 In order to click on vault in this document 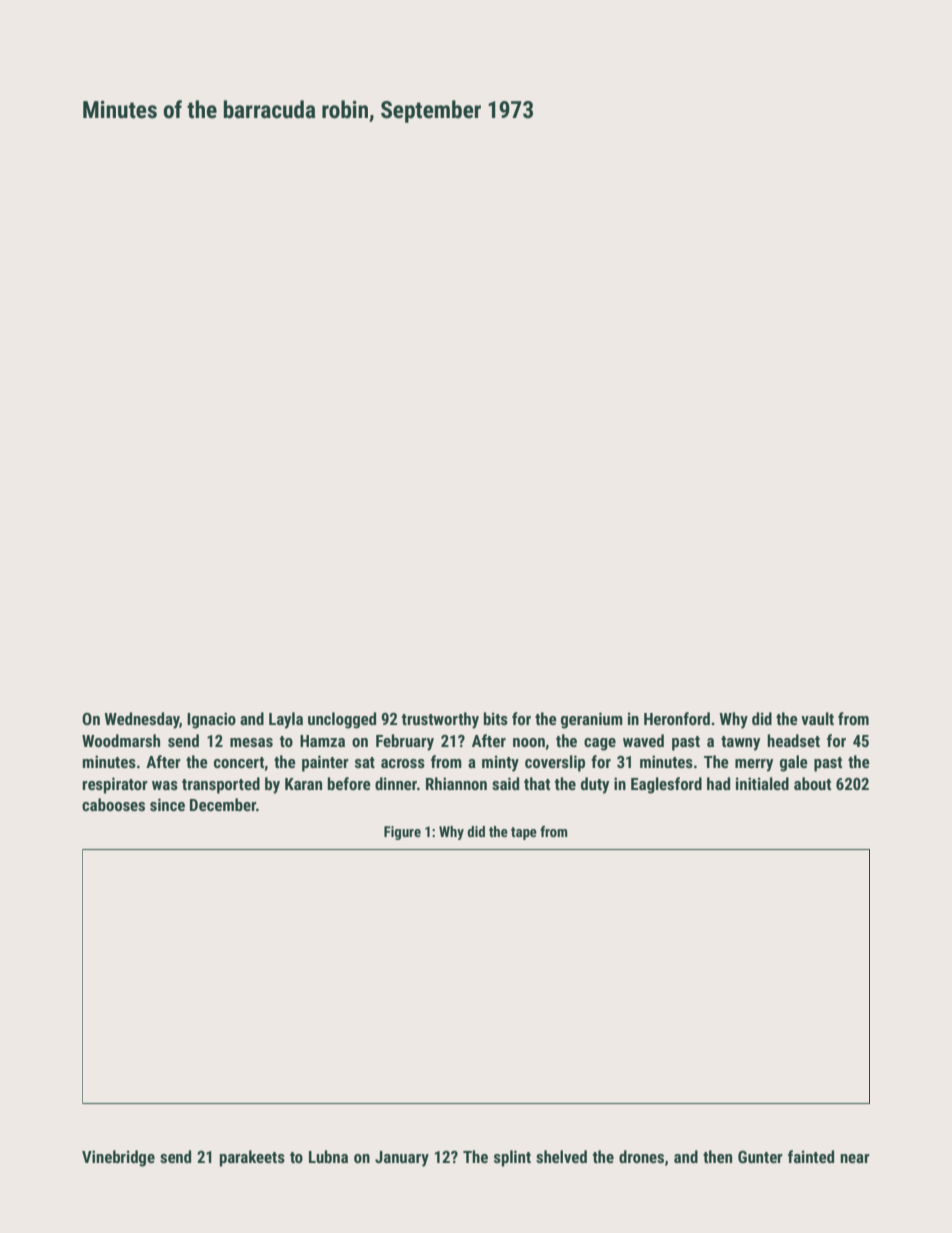, I will do `click(817, 718)`.
